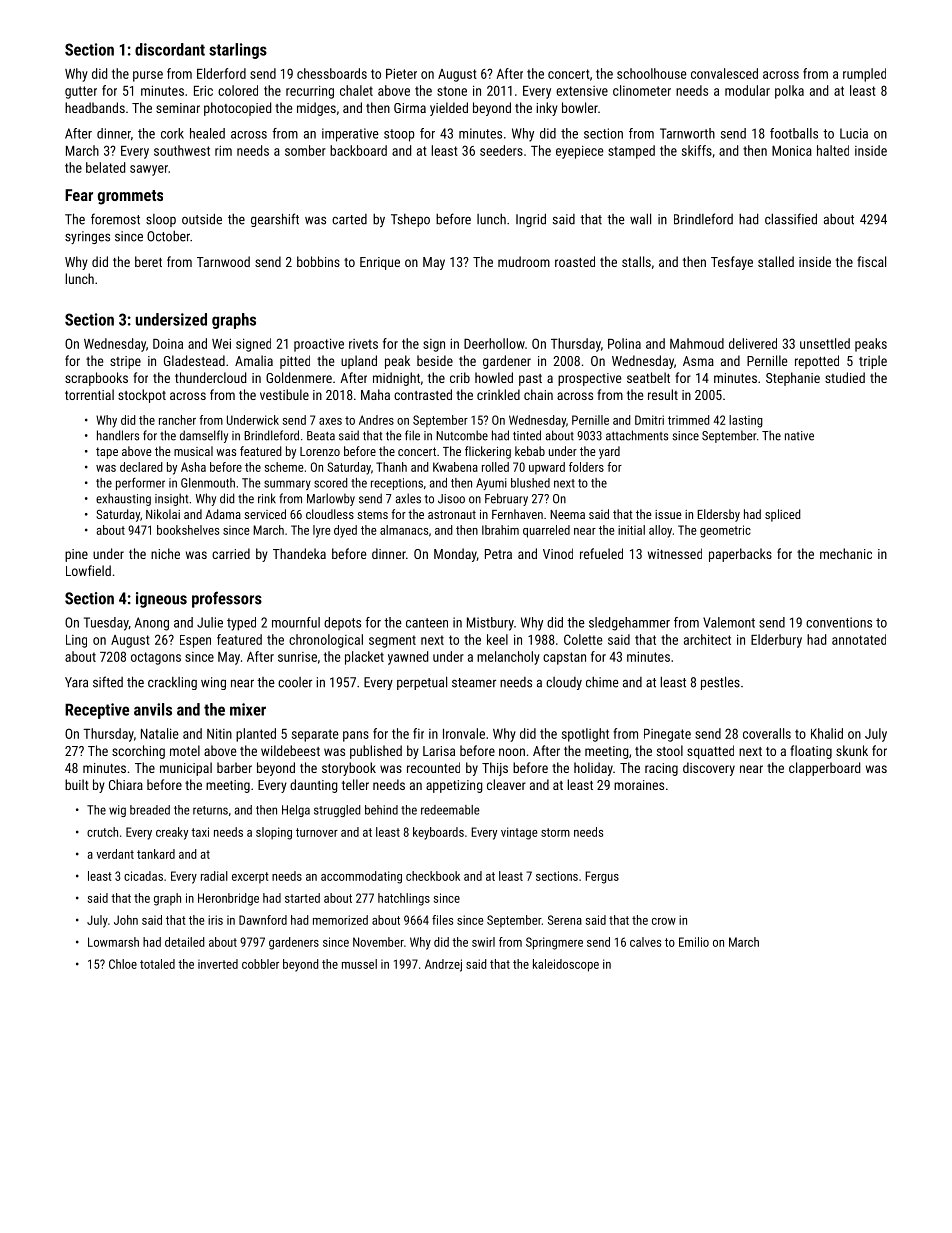 The height and width of the document is (1233, 952). Describe the element at coordinates (531, 220) in the document. I see `Ingrid` at that location.
